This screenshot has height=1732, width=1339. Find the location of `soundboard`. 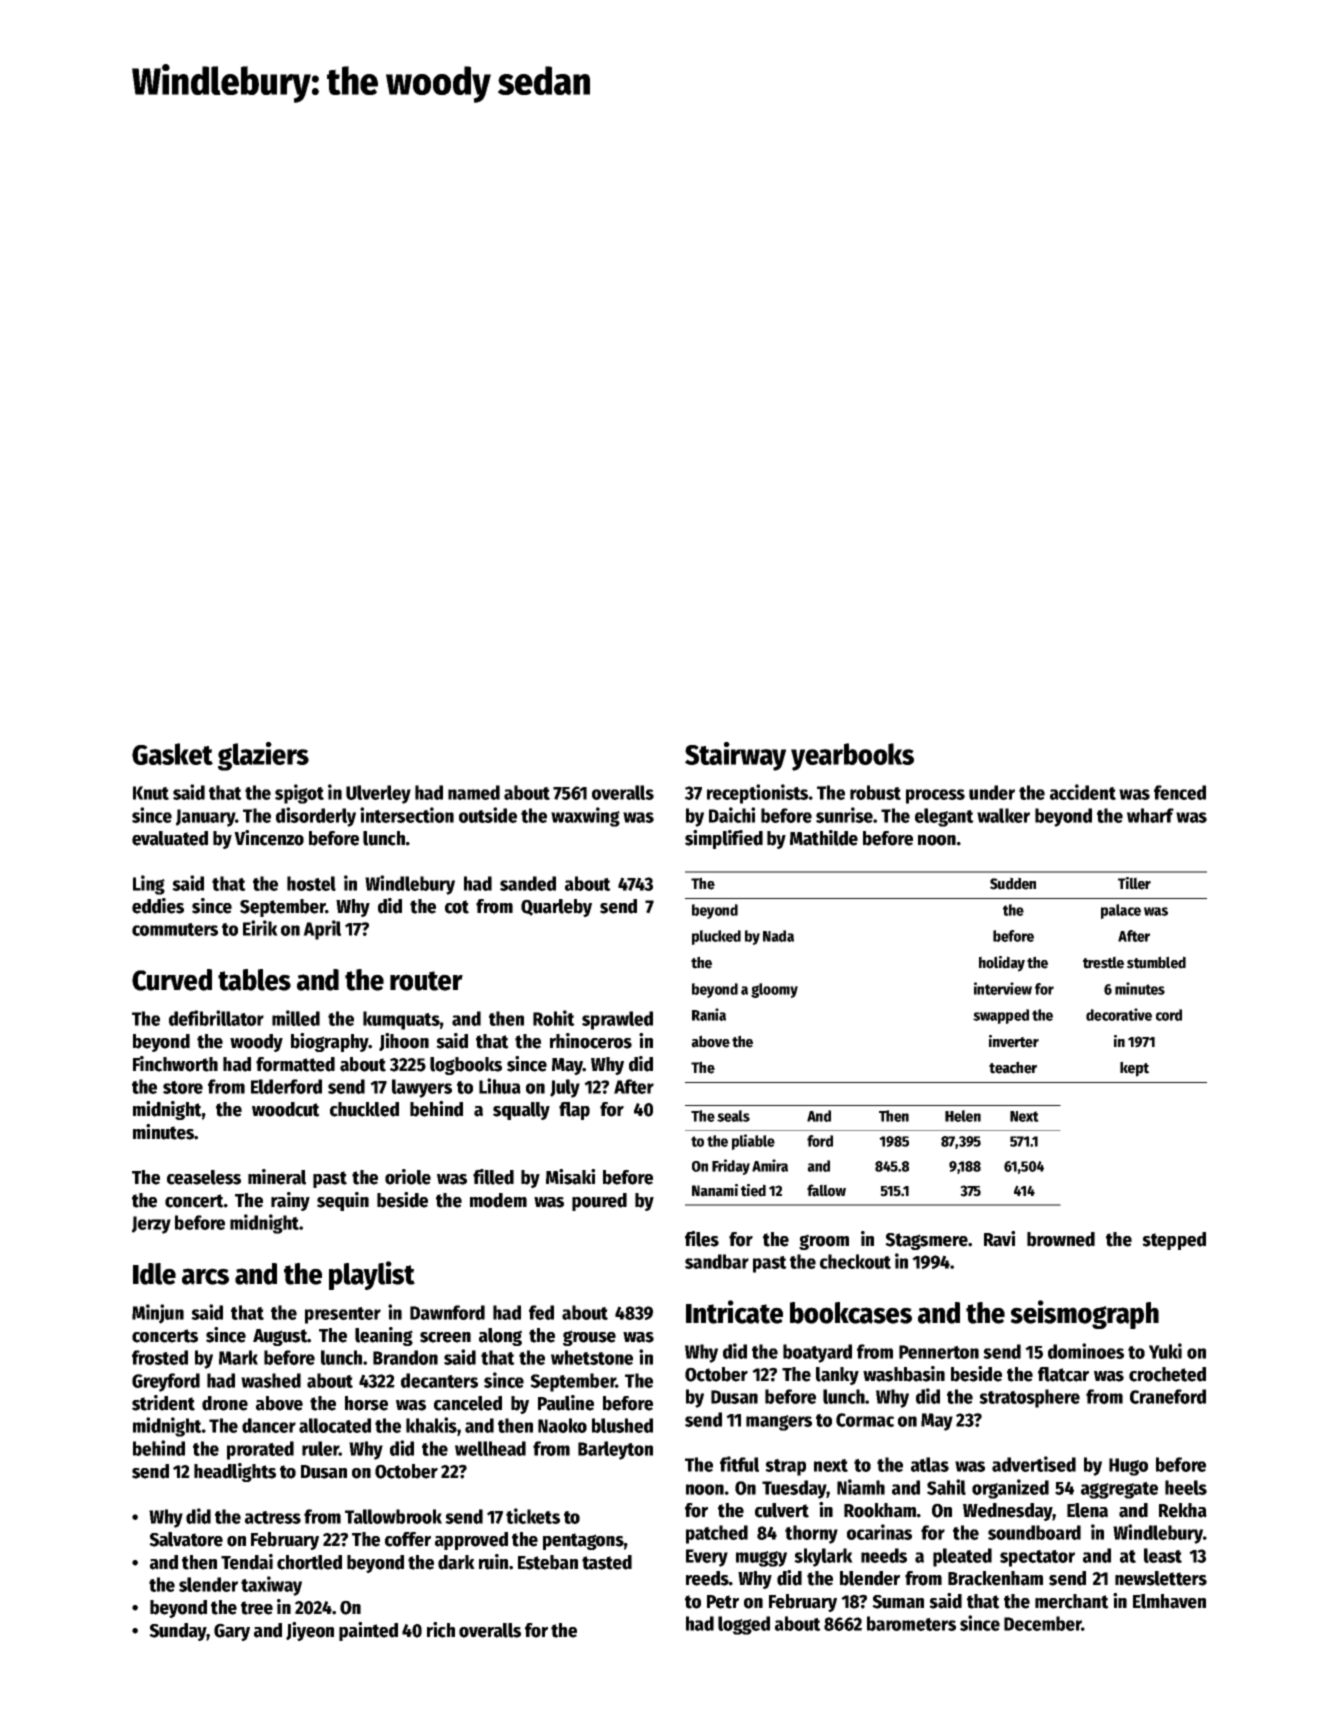

soundboard is located at coordinates (1034, 1532).
